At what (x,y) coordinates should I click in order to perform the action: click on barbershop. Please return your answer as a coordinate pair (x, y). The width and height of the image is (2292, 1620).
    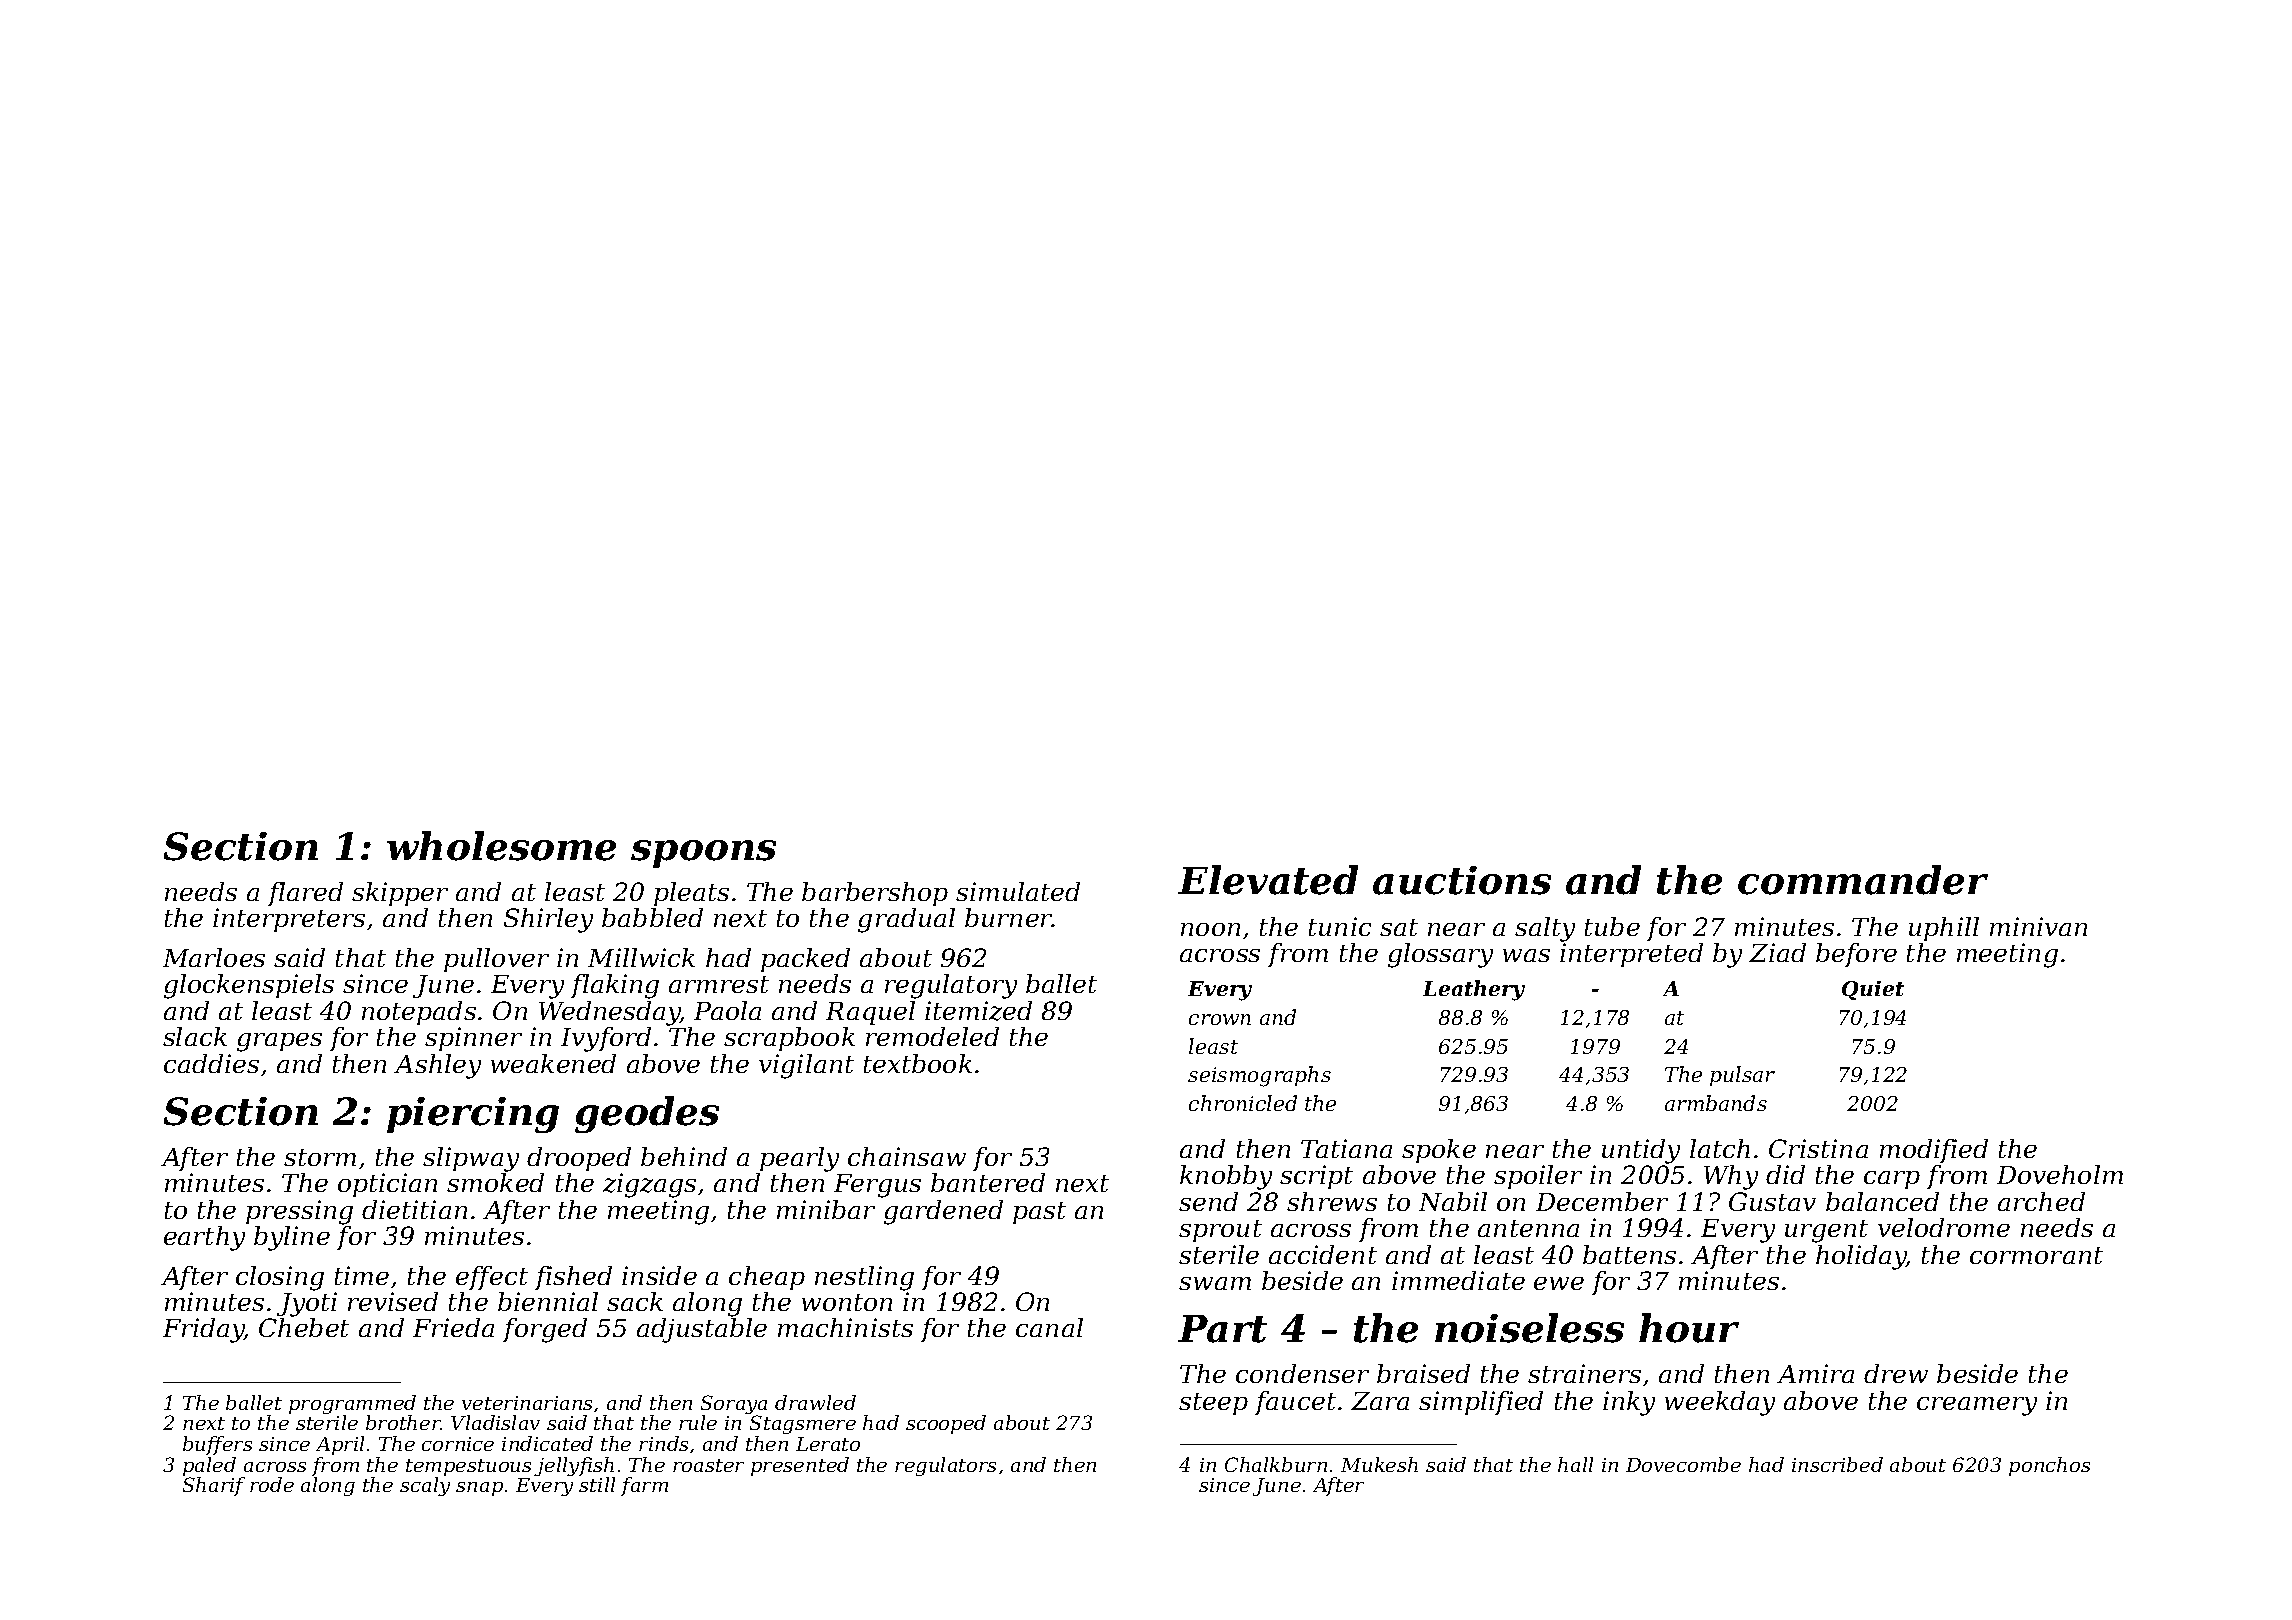
    Looking at the image, I should click on (875, 894).
